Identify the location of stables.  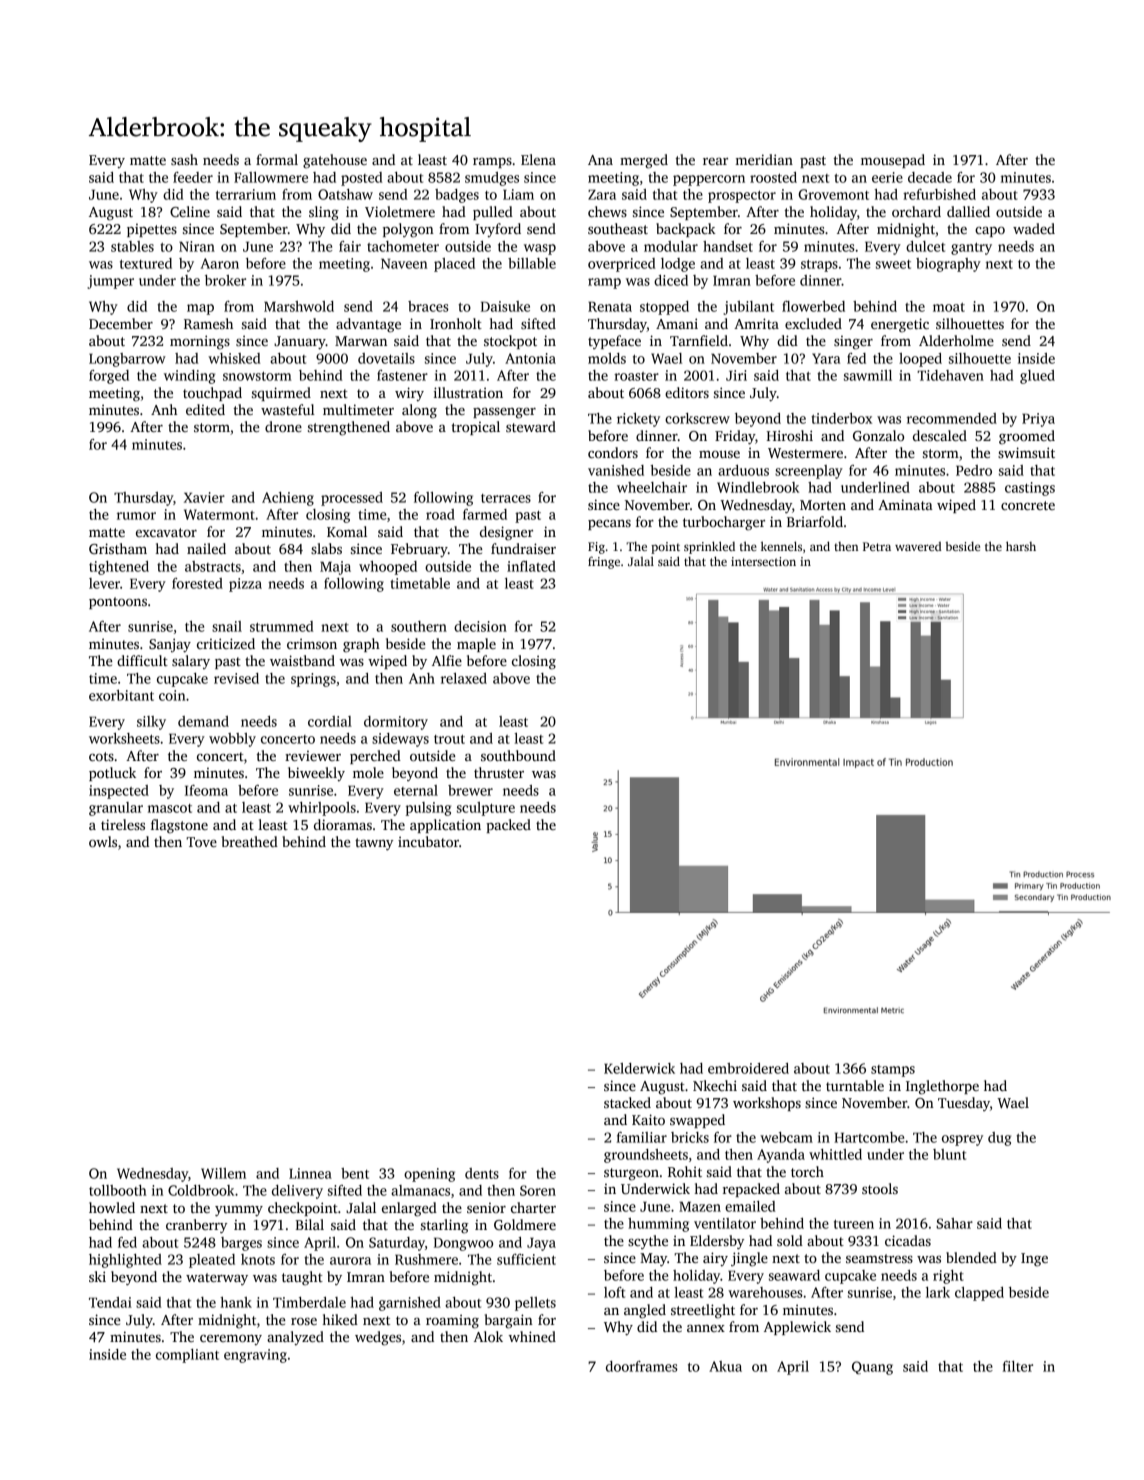
(132, 246).
